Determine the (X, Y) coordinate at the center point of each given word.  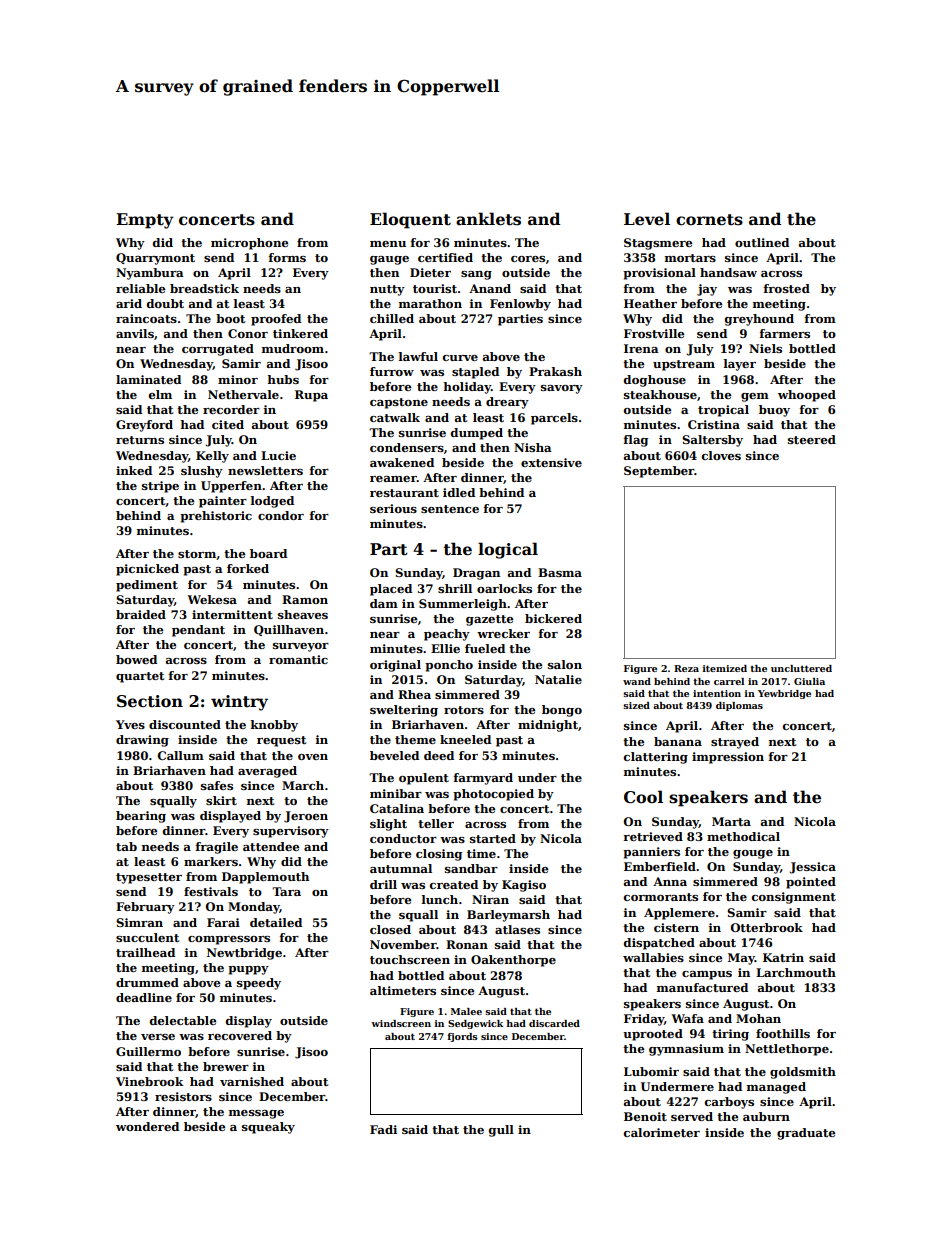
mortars (690, 258)
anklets (488, 219)
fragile (216, 848)
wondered (147, 1126)
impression (728, 758)
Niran (490, 899)
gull (501, 1131)
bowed (136, 659)
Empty (145, 221)
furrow (392, 371)
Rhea (414, 694)
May (741, 959)
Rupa (311, 396)
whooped (807, 396)
